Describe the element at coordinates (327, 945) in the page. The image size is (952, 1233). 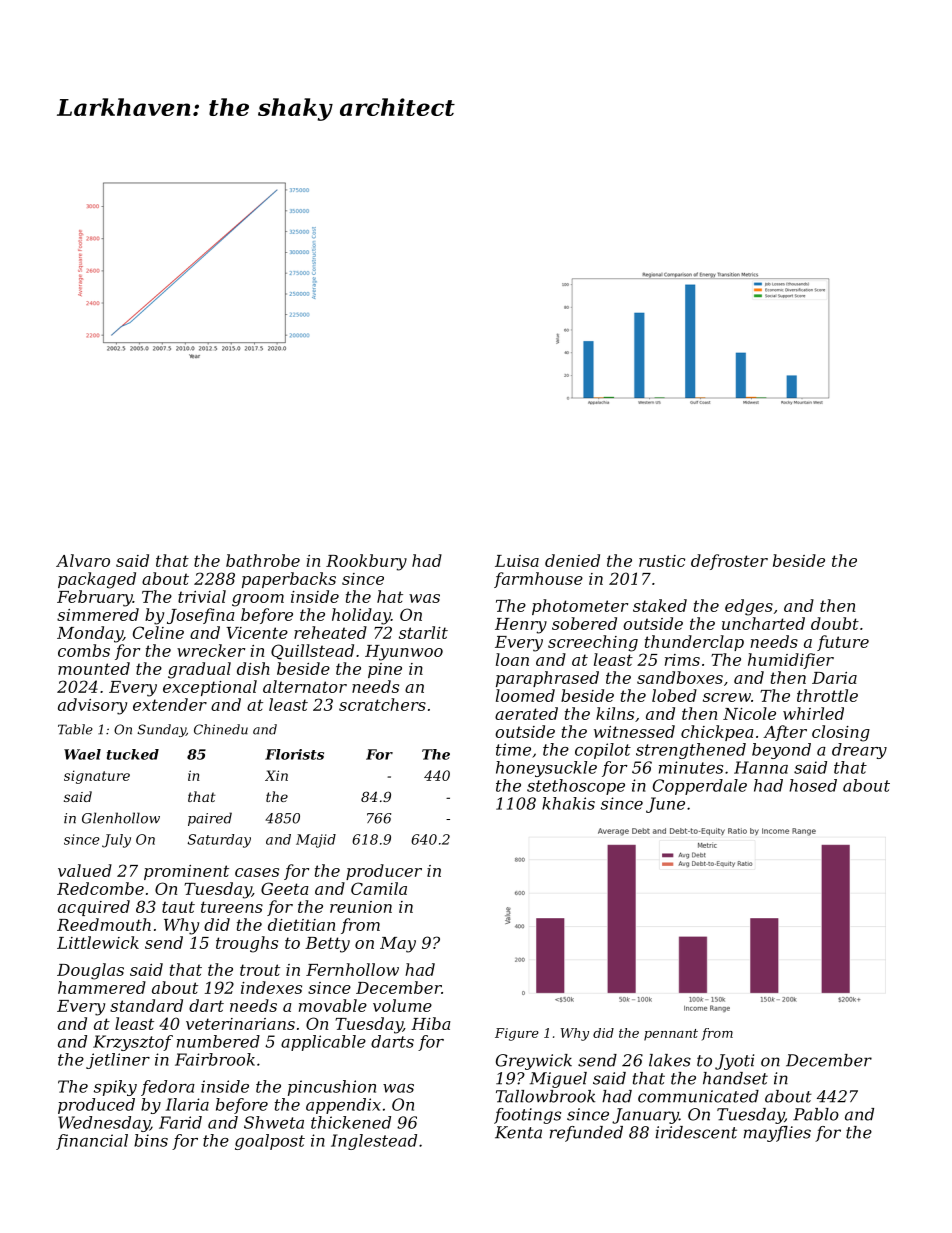
I see `Betty` at that location.
